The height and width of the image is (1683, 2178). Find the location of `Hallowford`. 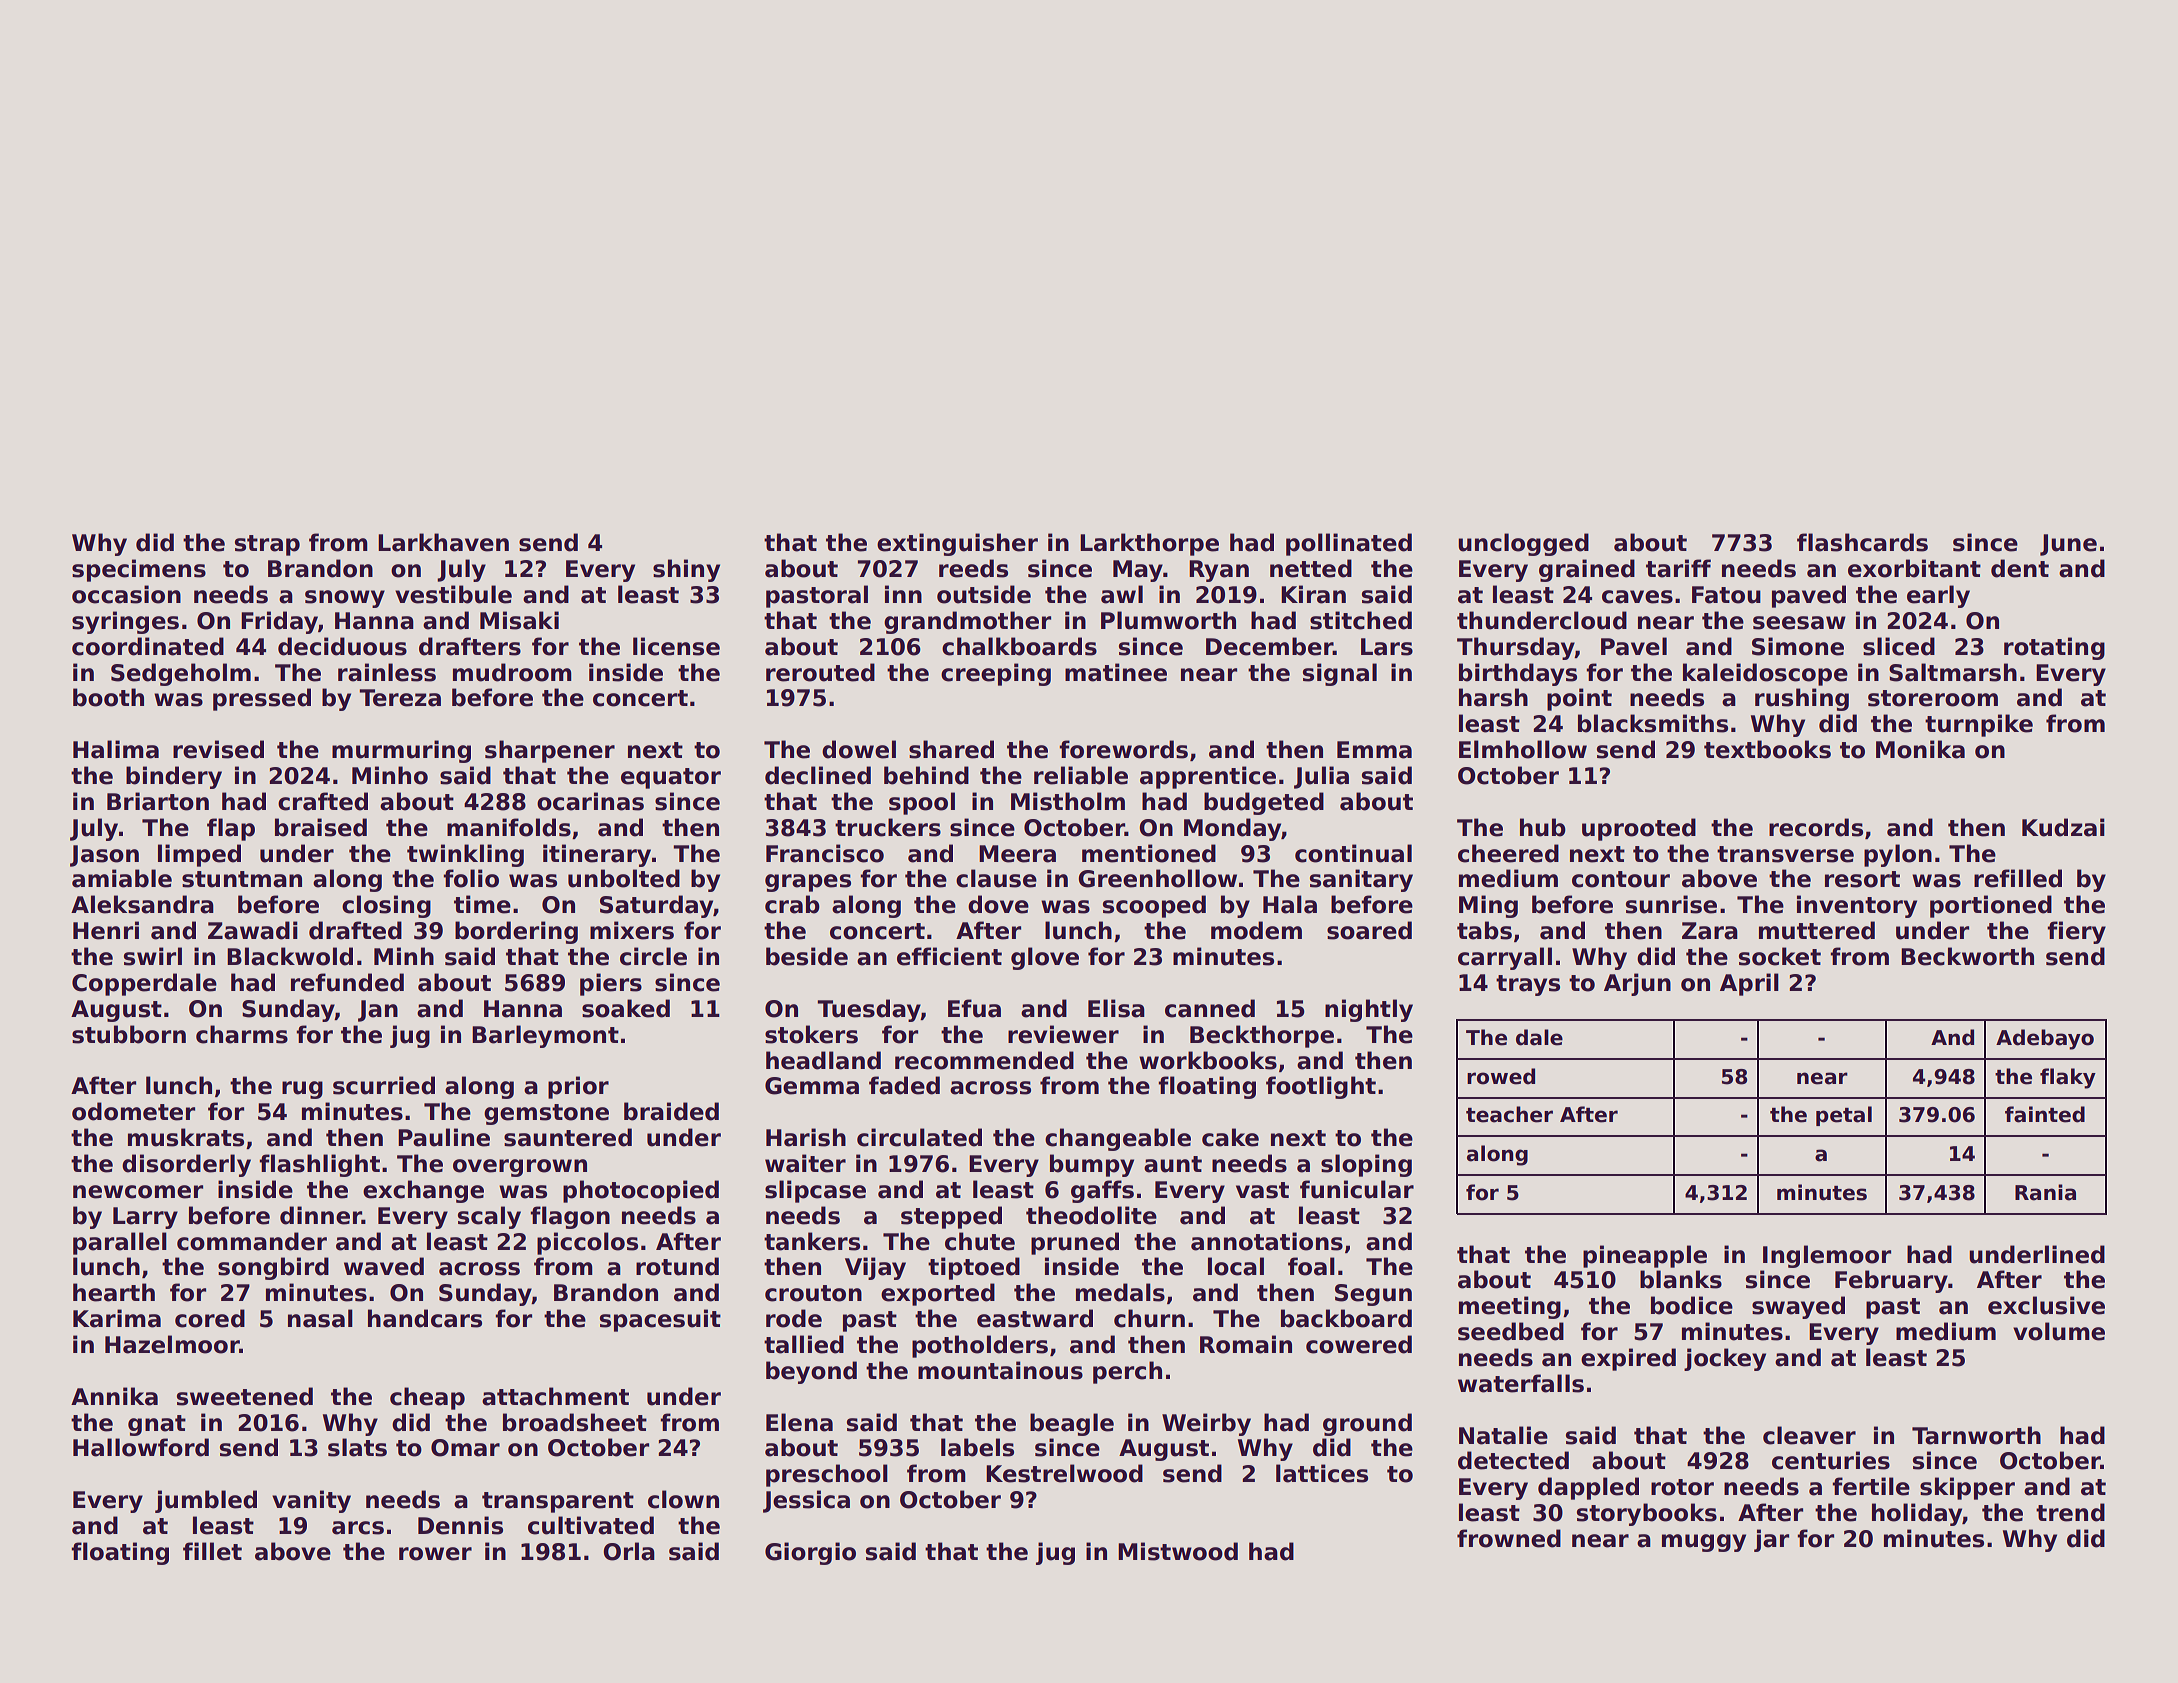

Hallowford is located at coordinates (141, 1447).
